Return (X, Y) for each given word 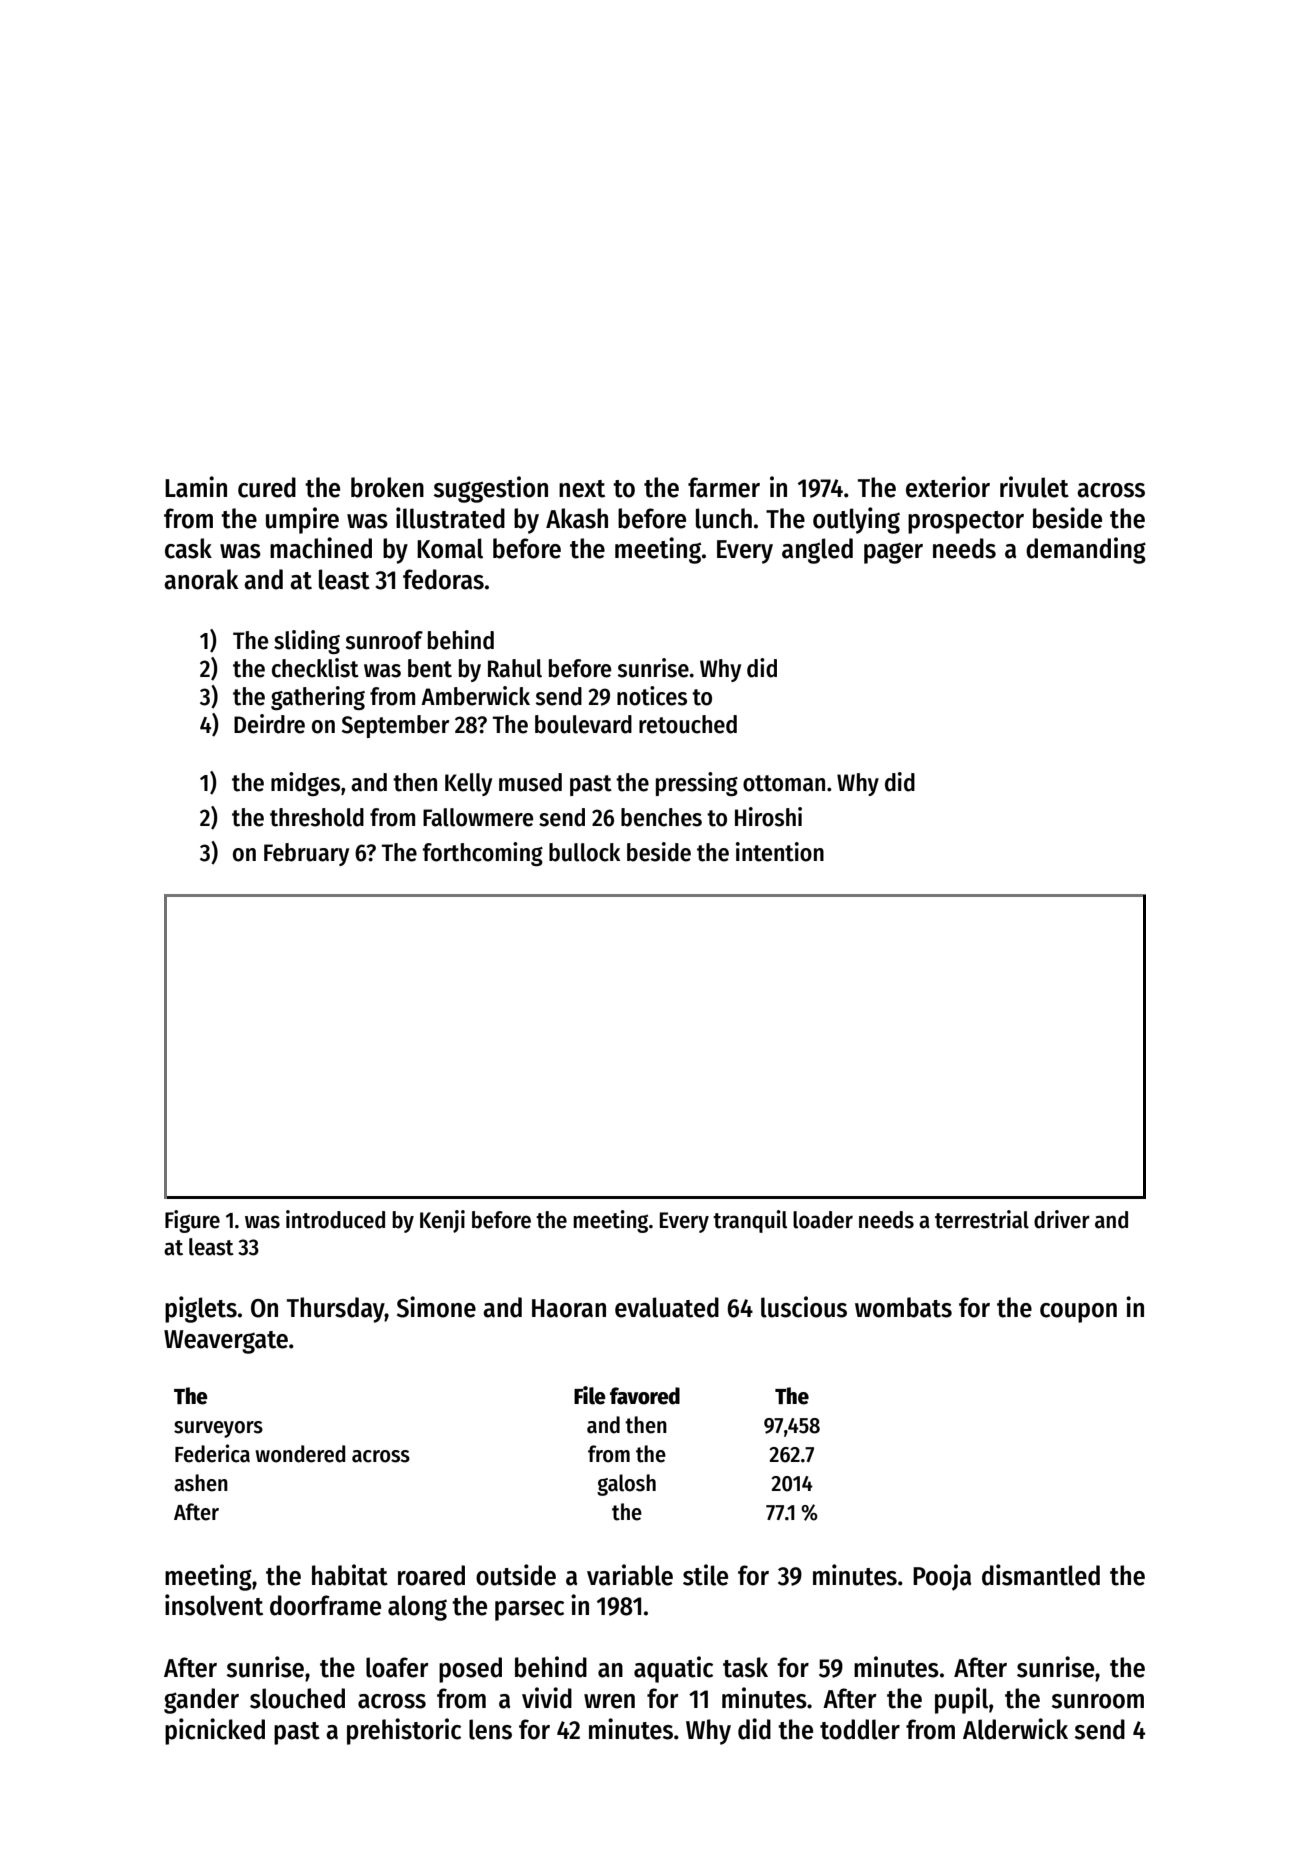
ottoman (784, 783)
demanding (1086, 550)
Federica (212, 1453)
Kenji (442, 1221)
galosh (626, 1485)
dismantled (1041, 1575)
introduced (335, 1219)
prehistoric (404, 1731)
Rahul (515, 668)
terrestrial (982, 1219)
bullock (584, 852)
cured (267, 487)
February (306, 854)
